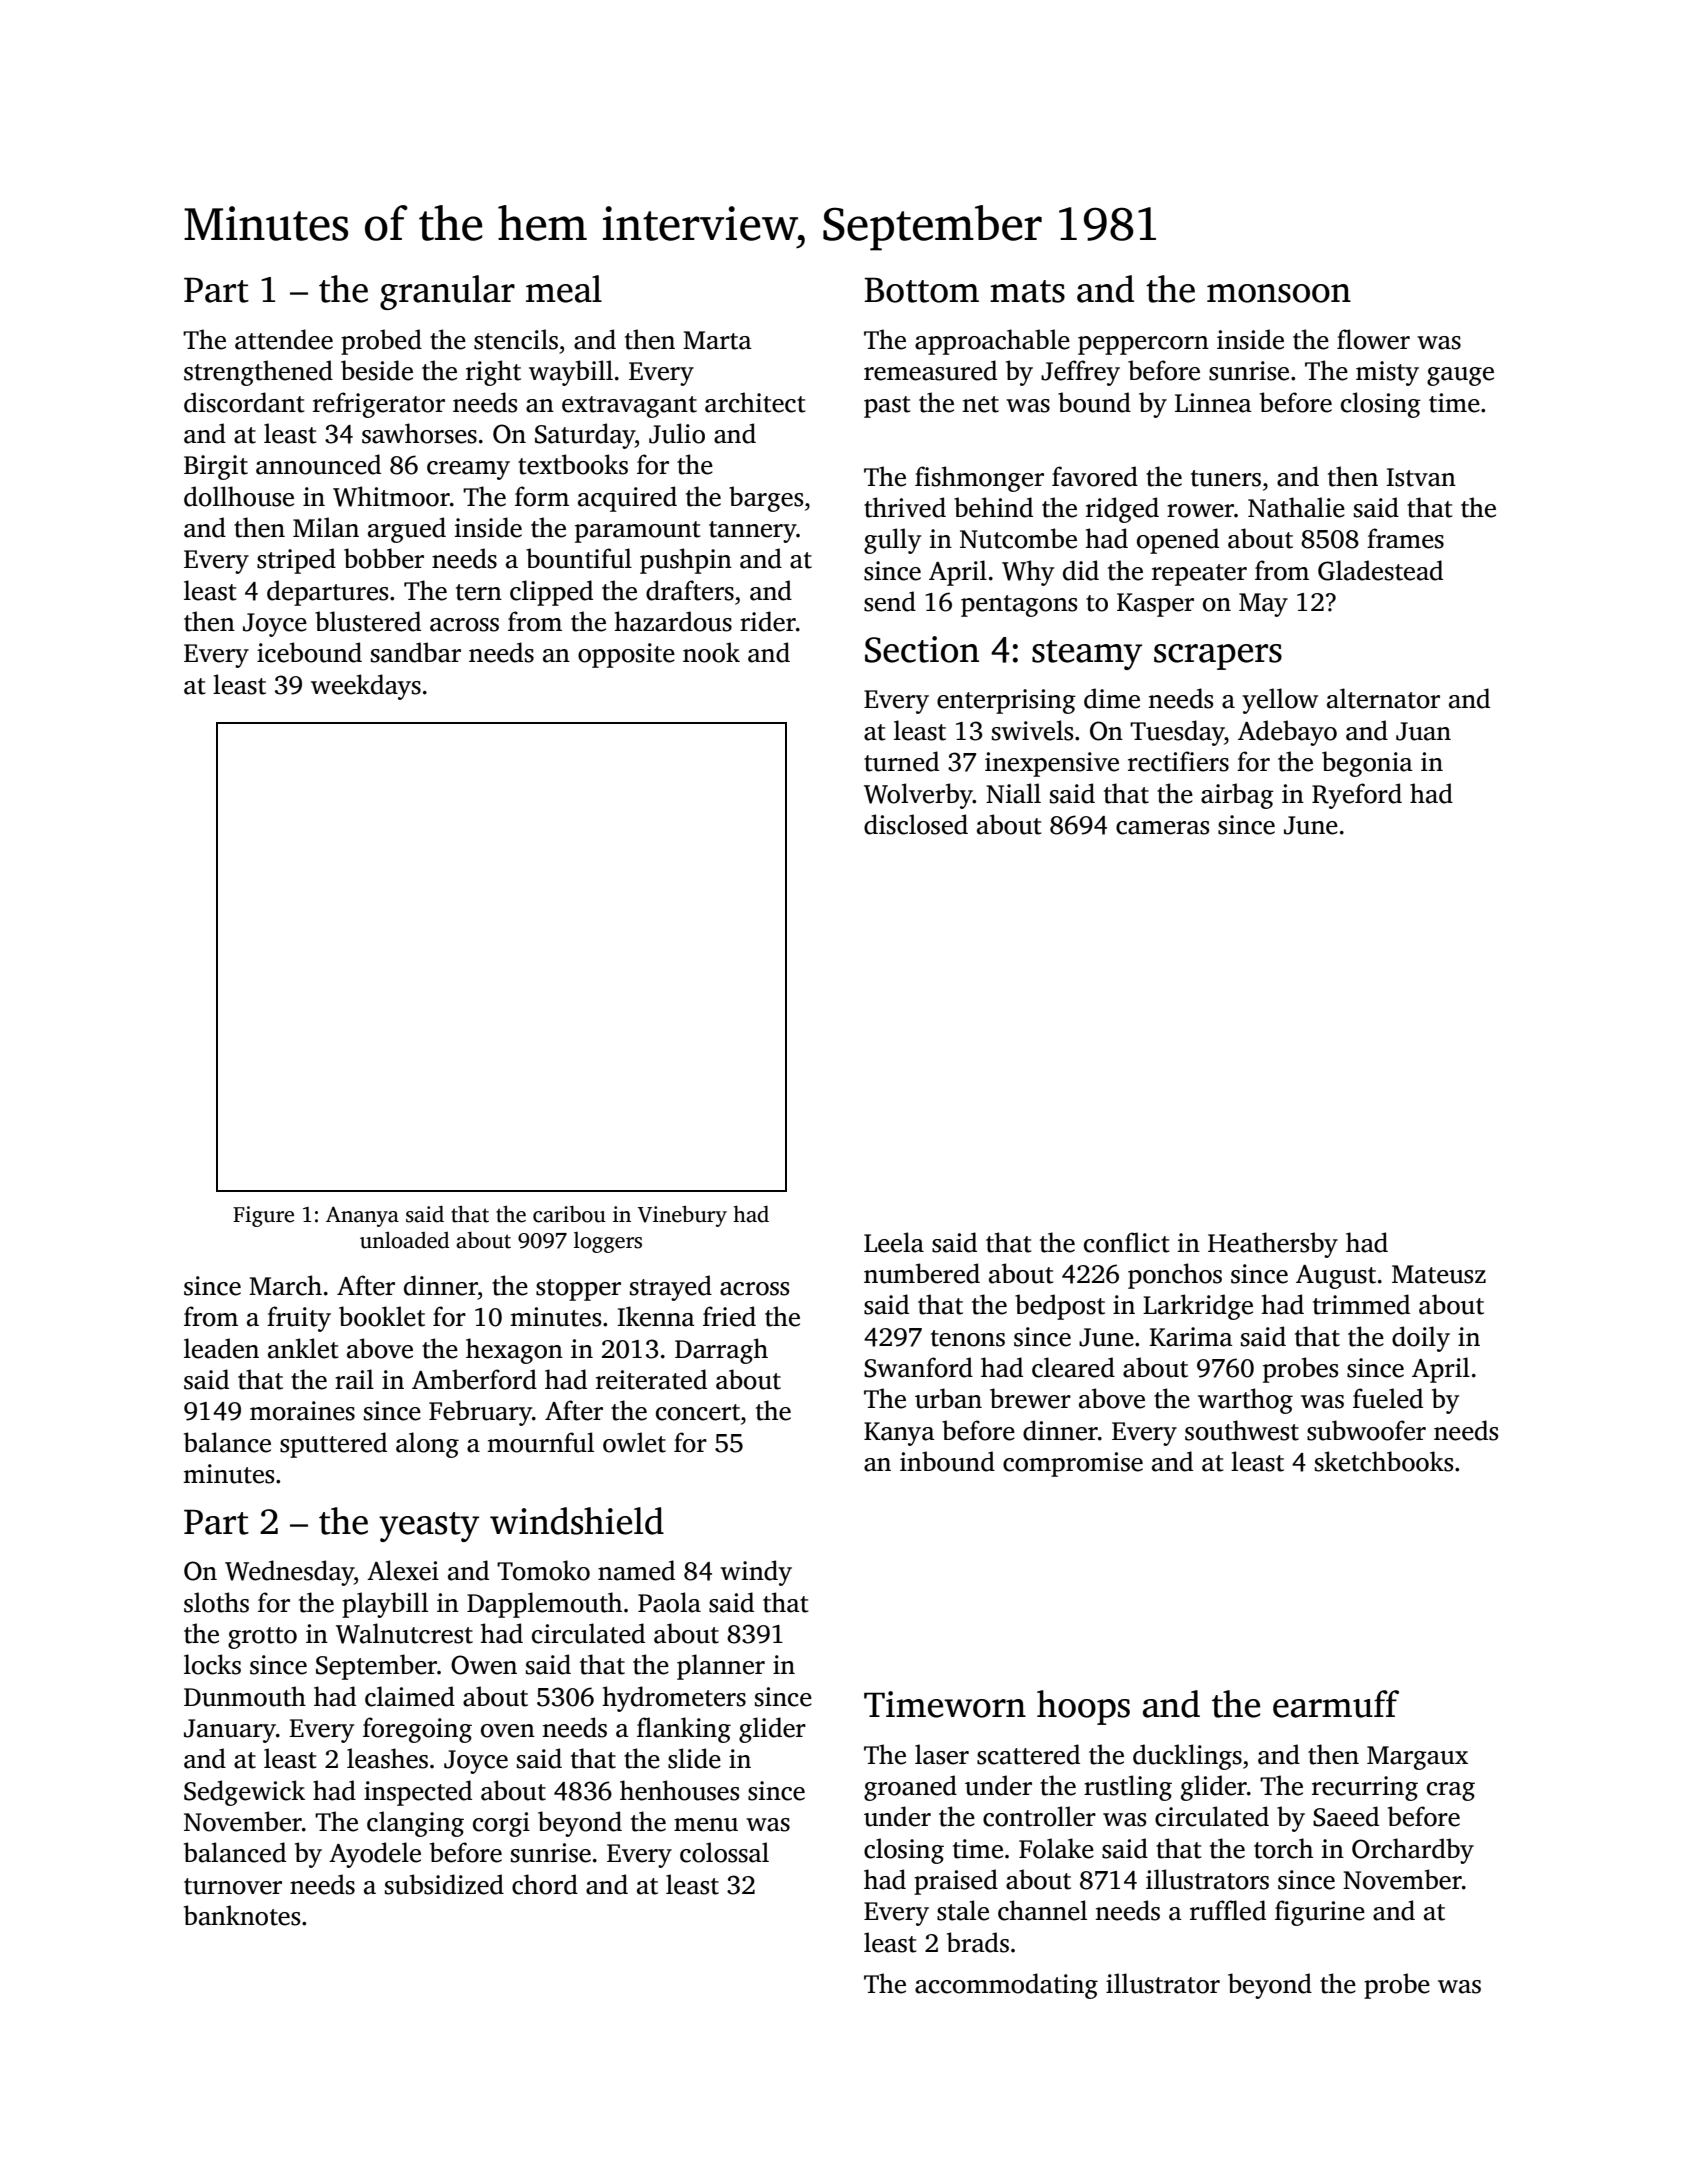 Image resolution: width=1683 pixels, height=2178 pixels. I want to click on cameras, so click(1162, 828).
